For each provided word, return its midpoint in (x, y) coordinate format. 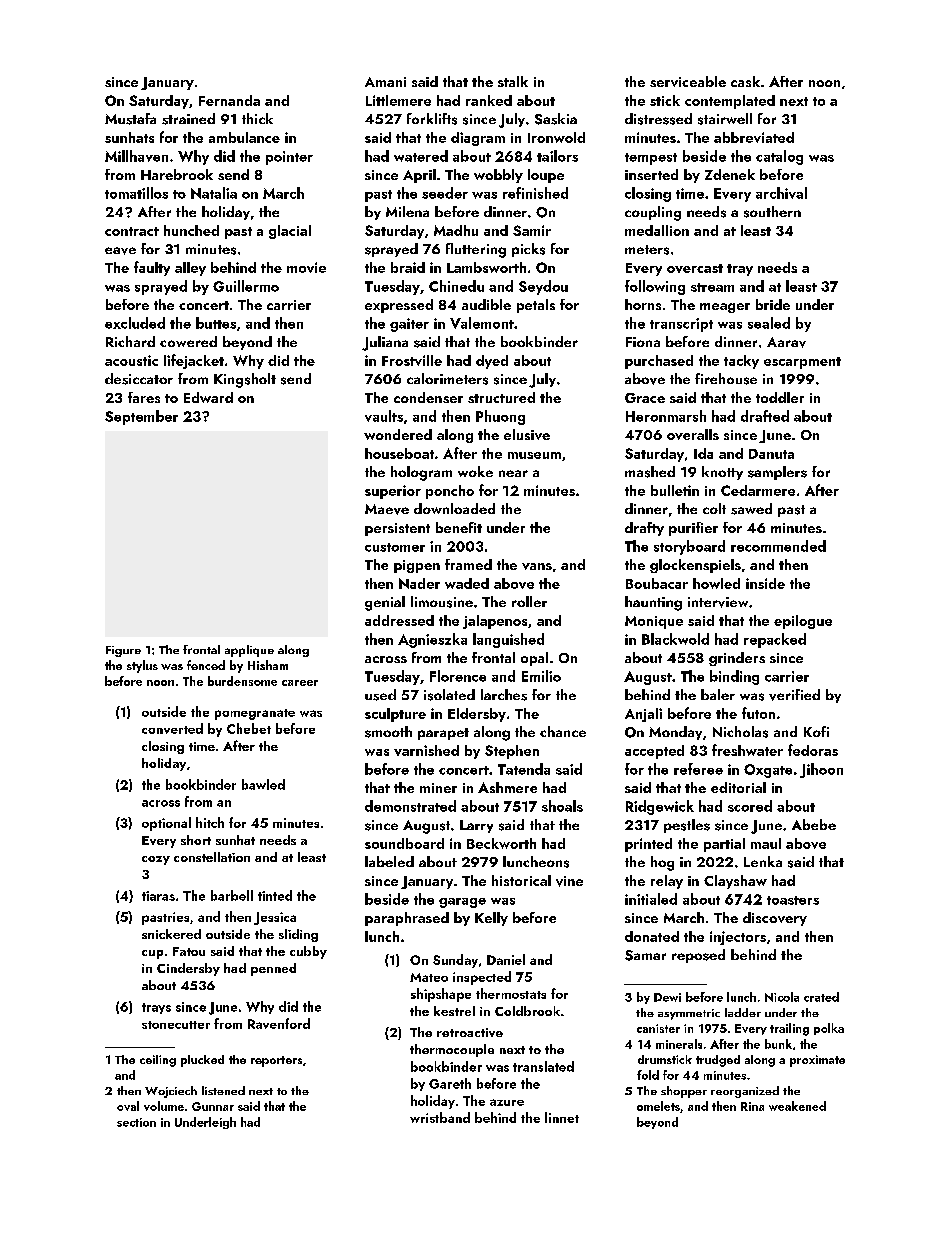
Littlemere (398, 100)
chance (563, 731)
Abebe (814, 824)
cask (745, 81)
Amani (385, 82)
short (196, 840)
